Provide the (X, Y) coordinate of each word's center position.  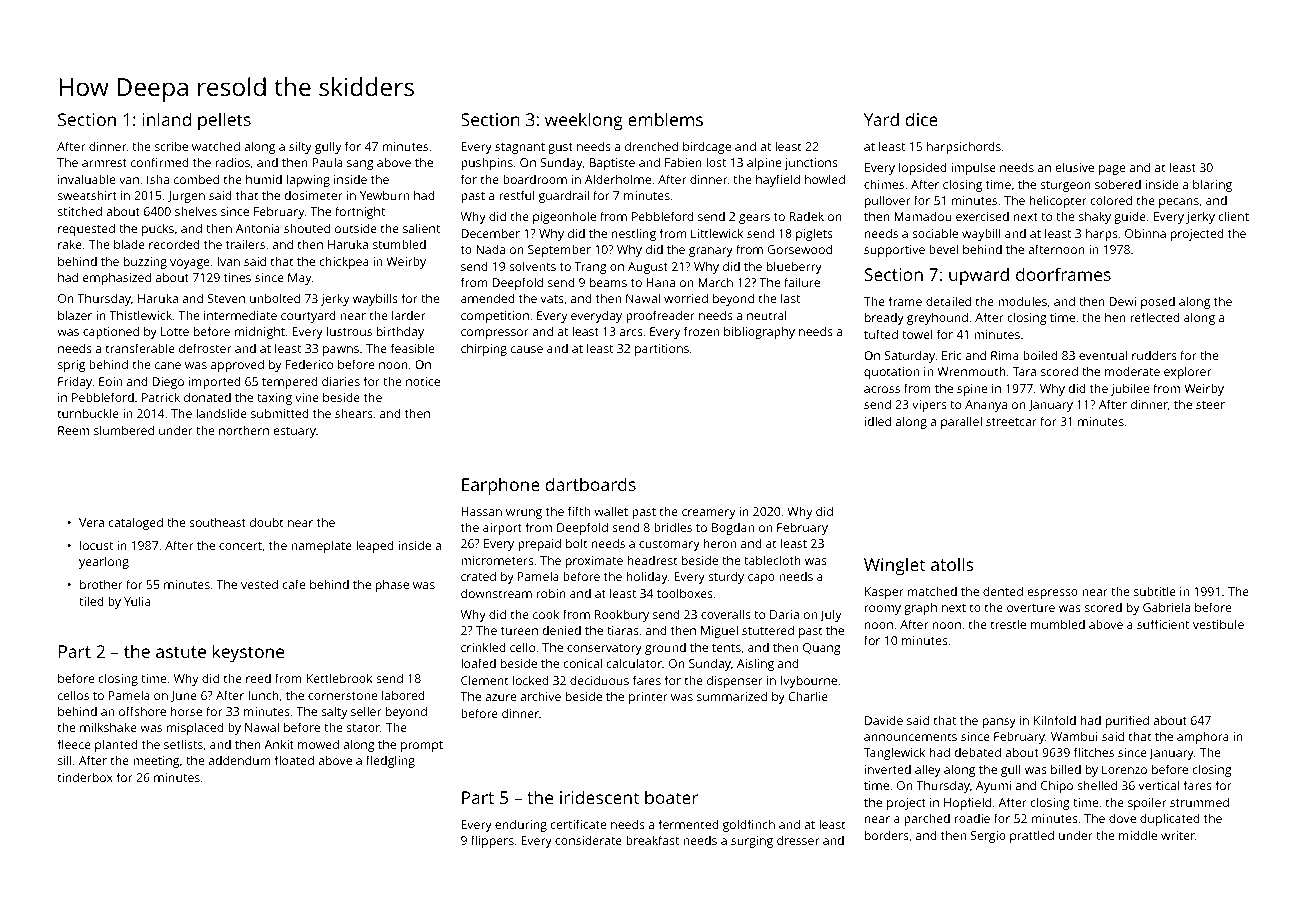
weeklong (584, 121)
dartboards (590, 484)
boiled (1040, 355)
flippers (492, 841)
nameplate (321, 546)
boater (672, 797)
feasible (413, 348)
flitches (1094, 752)
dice (921, 119)
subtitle (1155, 591)
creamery (708, 514)
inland (166, 119)
